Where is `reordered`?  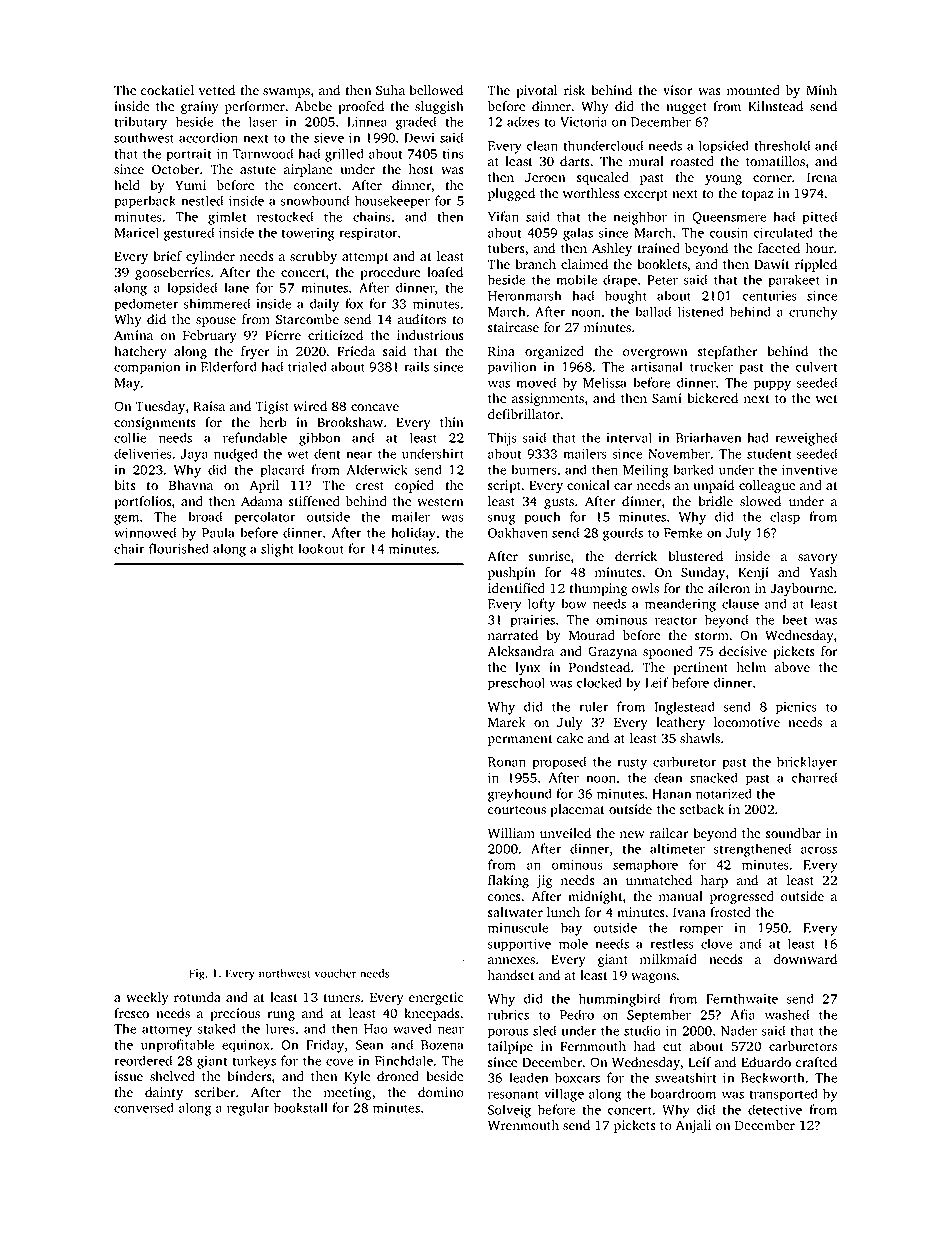
reordered is located at coordinates (143, 1060).
